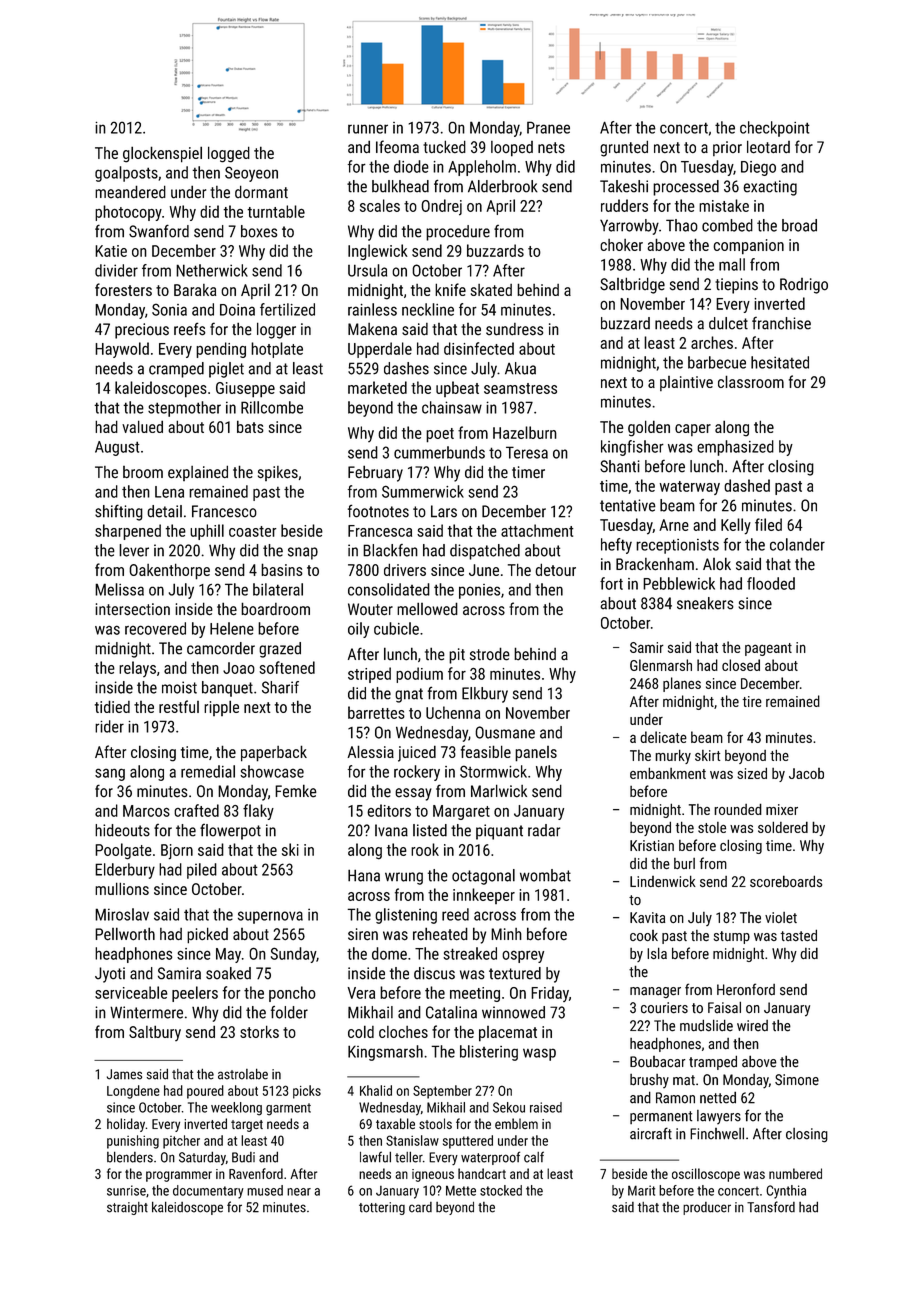  Describe the element at coordinates (278, 589) in the document. I see `bilateral` at that location.
